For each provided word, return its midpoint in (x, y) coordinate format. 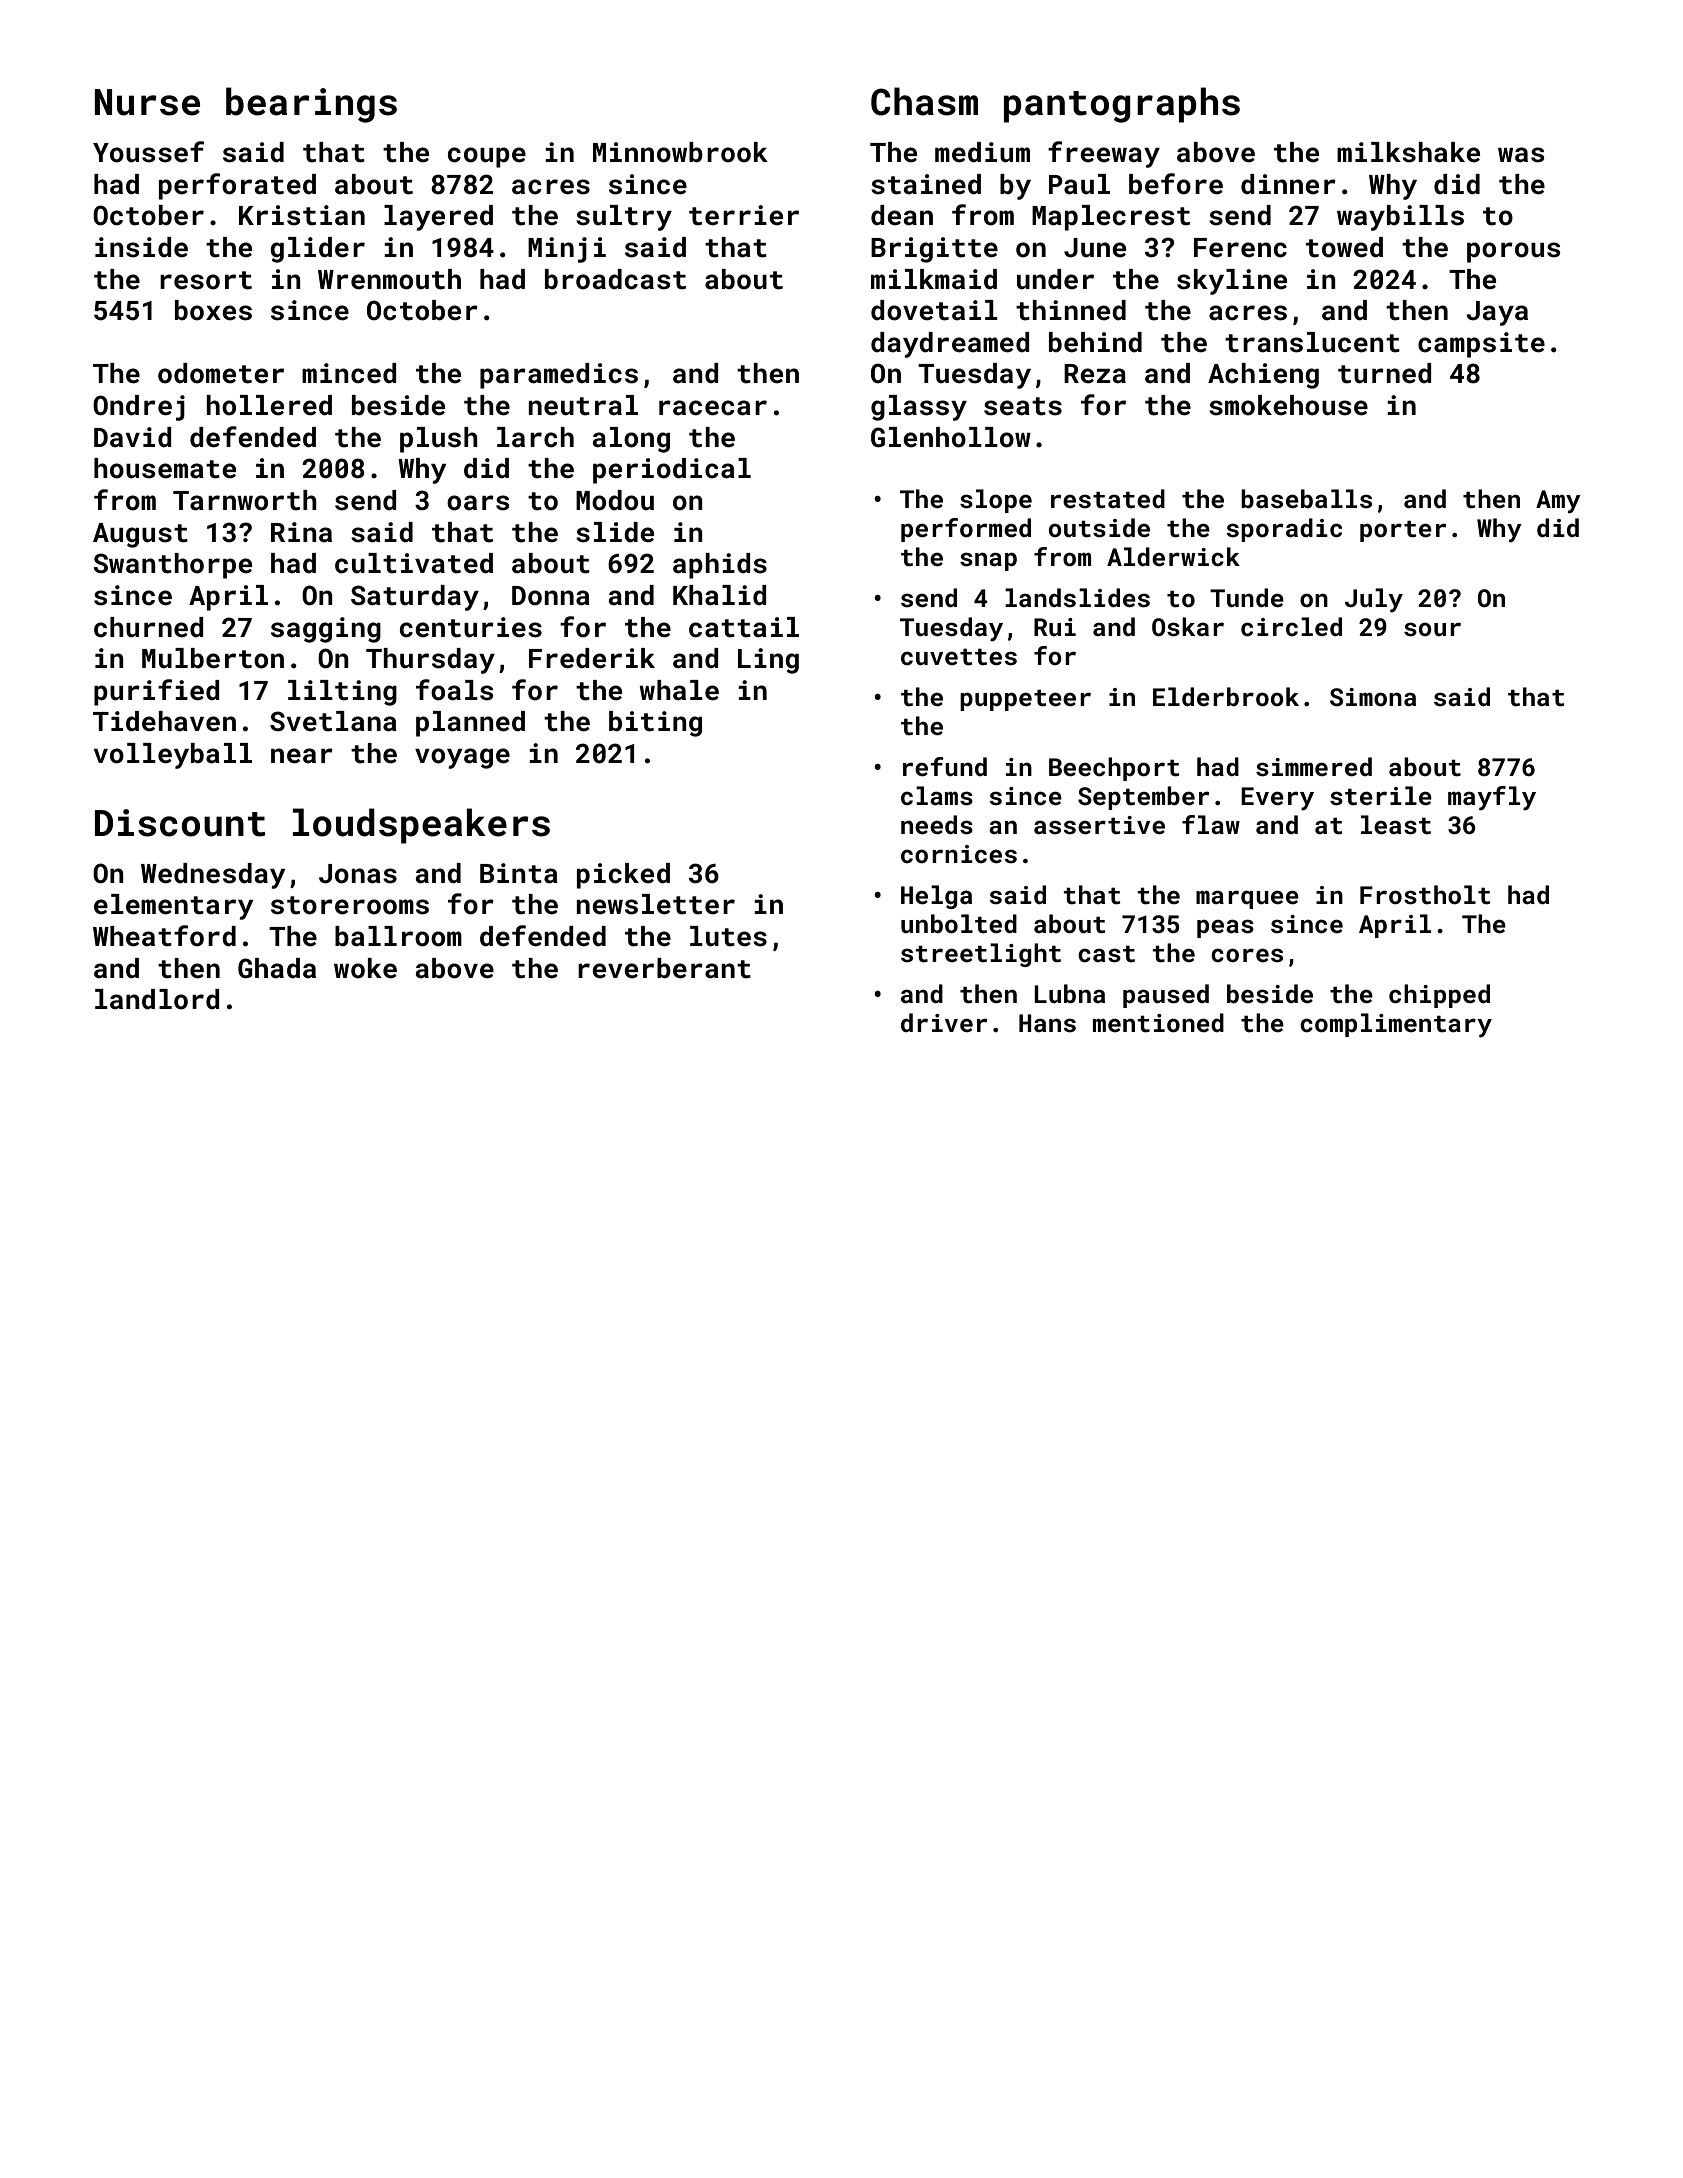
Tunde (1247, 597)
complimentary (1396, 1025)
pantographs (1122, 105)
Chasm (924, 101)
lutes (728, 936)
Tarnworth (245, 500)
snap (988, 561)
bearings (311, 105)
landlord (157, 999)
